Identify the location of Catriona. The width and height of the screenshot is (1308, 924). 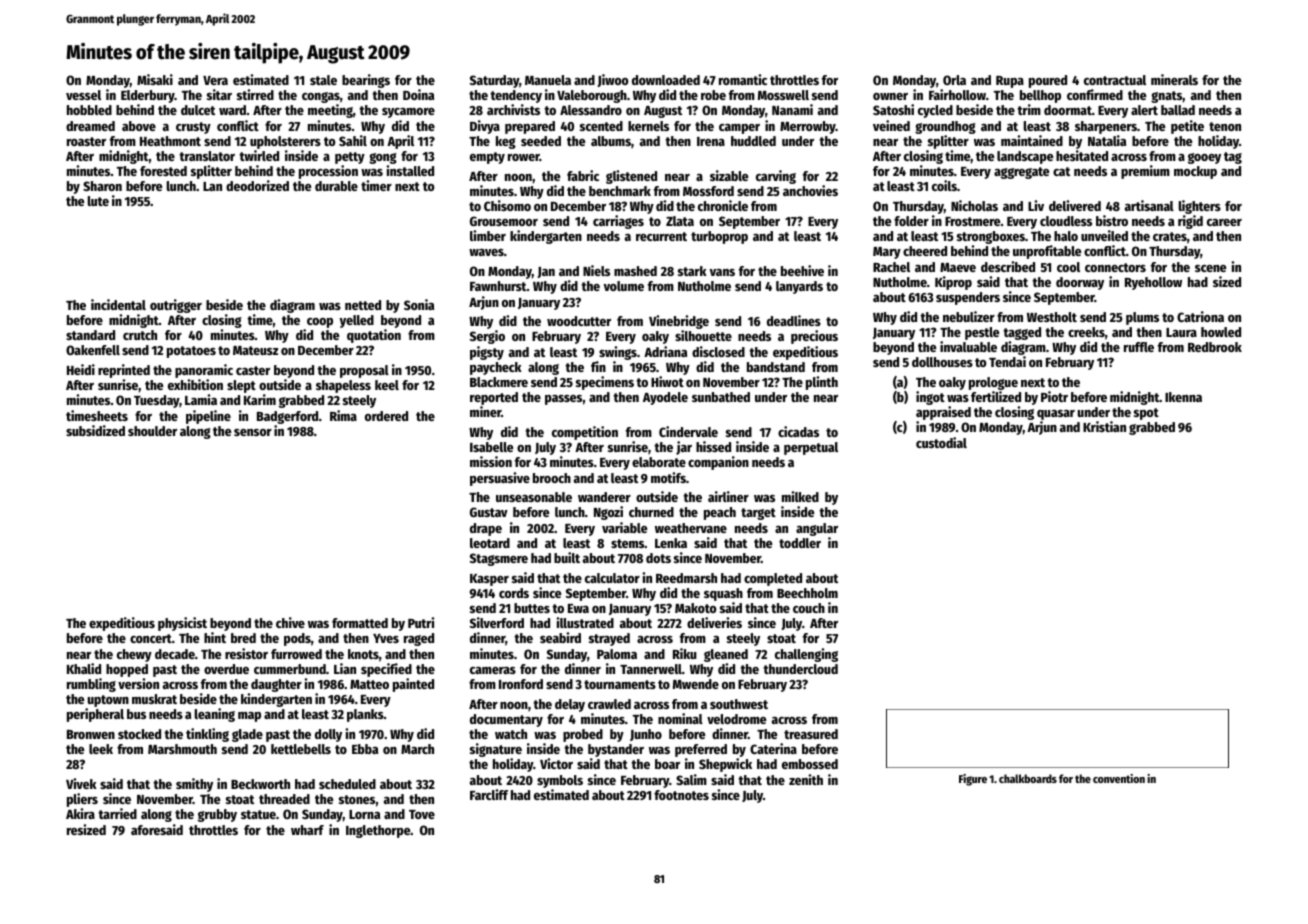
(1200, 316).
